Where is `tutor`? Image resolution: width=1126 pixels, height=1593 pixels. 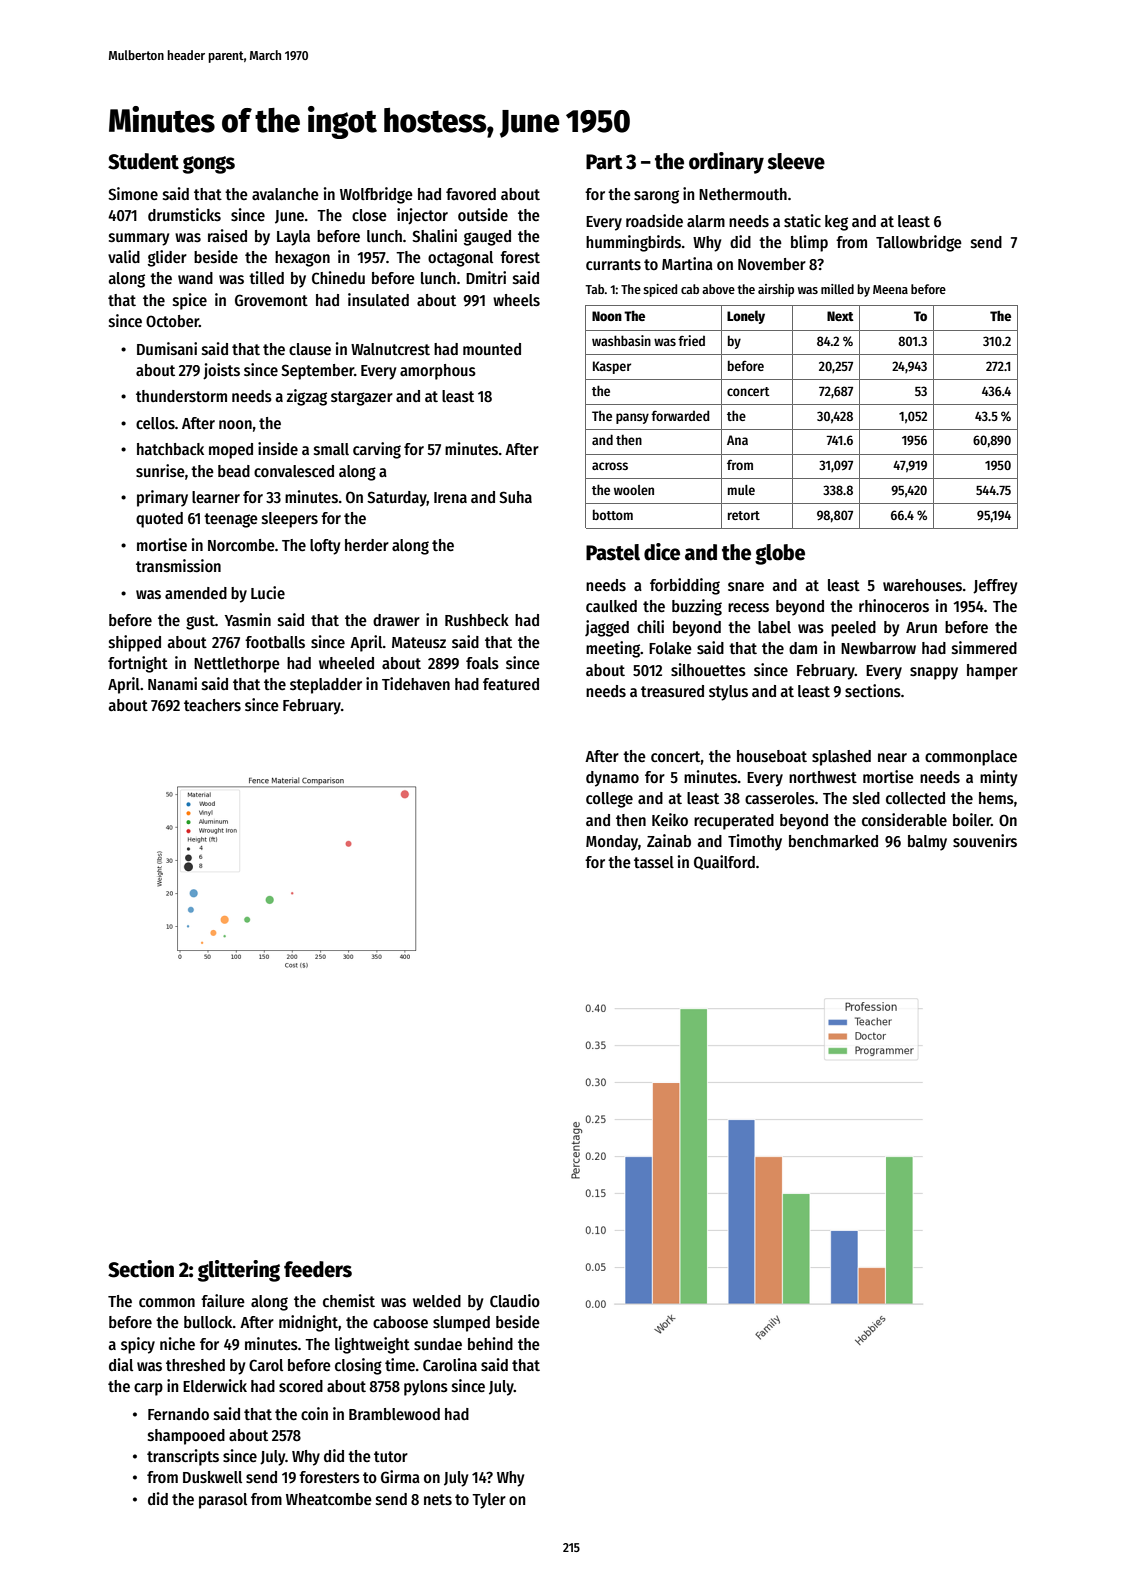
tutor is located at coordinates (391, 1456).
